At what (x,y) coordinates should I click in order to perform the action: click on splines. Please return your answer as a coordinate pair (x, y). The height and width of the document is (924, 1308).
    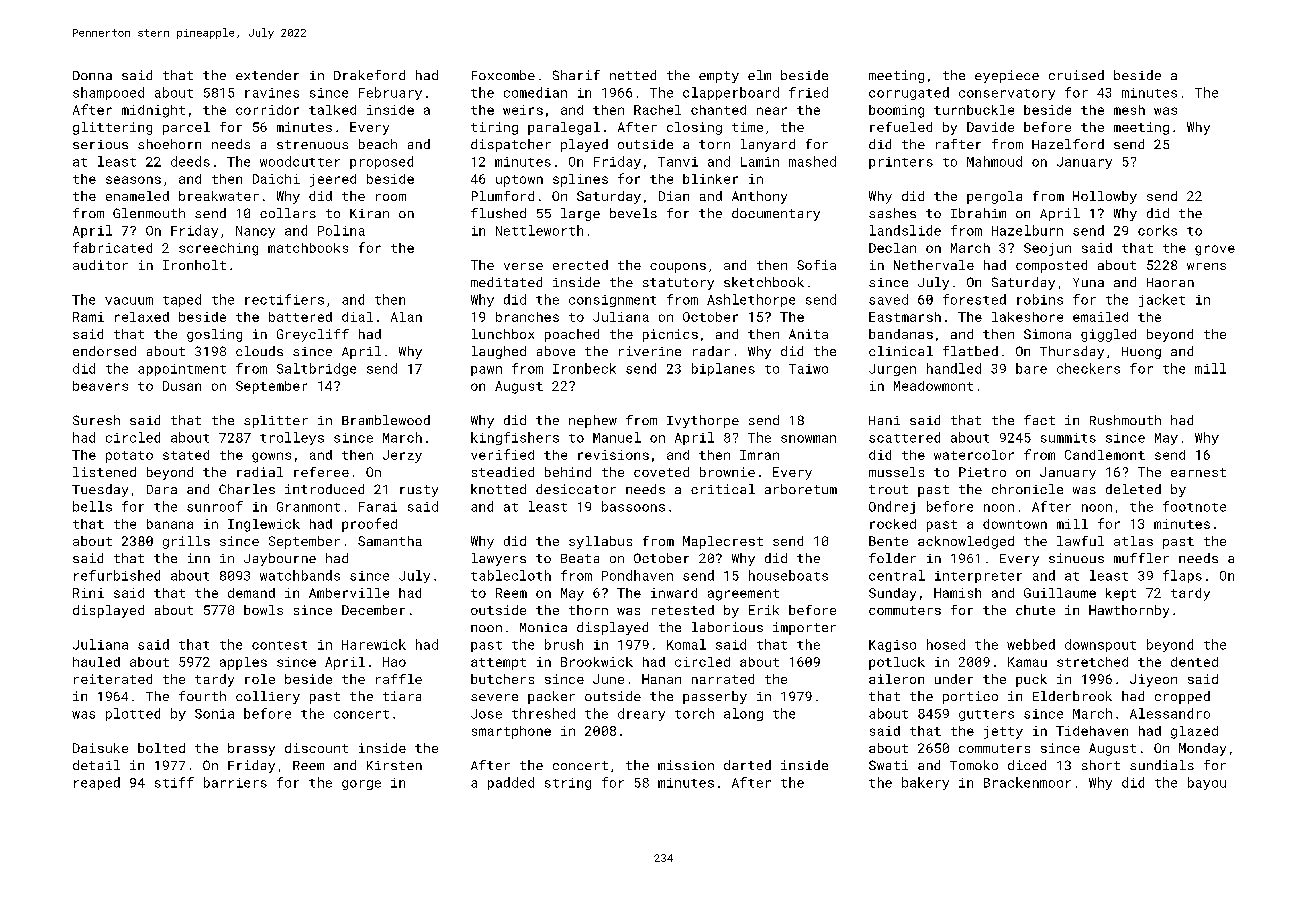
    Looking at the image, I should click on (580, 180).
